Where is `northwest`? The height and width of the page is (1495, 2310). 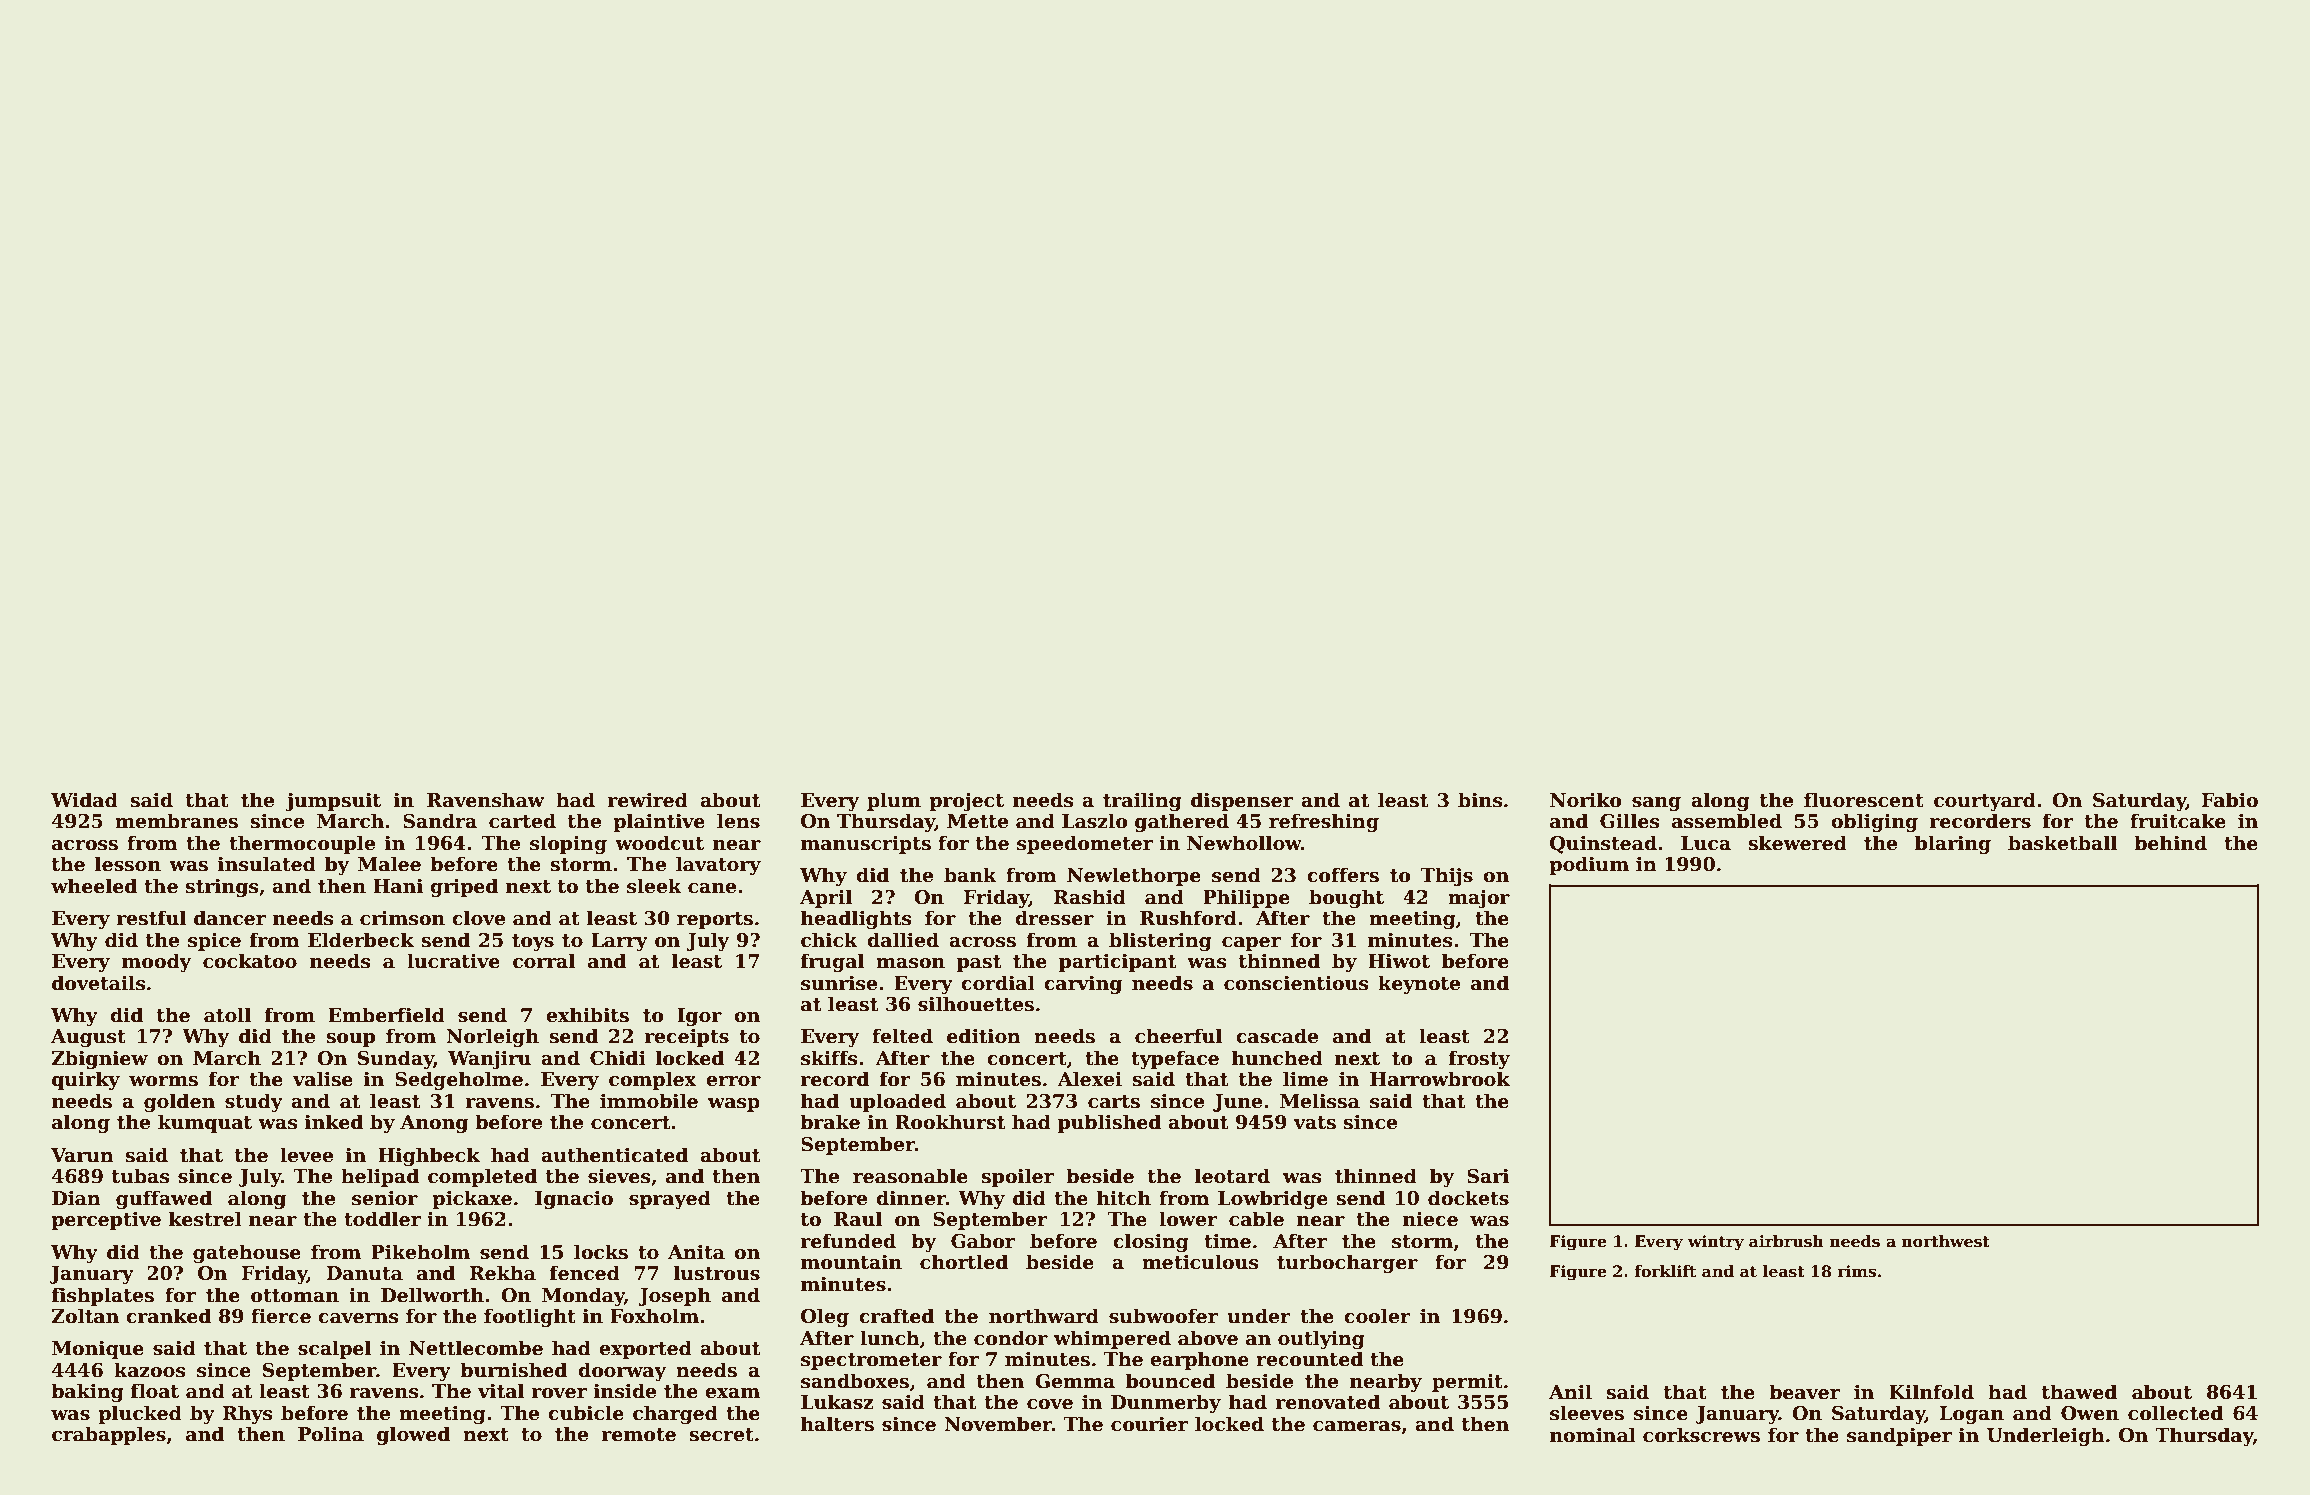
northwest is located at coordinates (1946, 1241).
